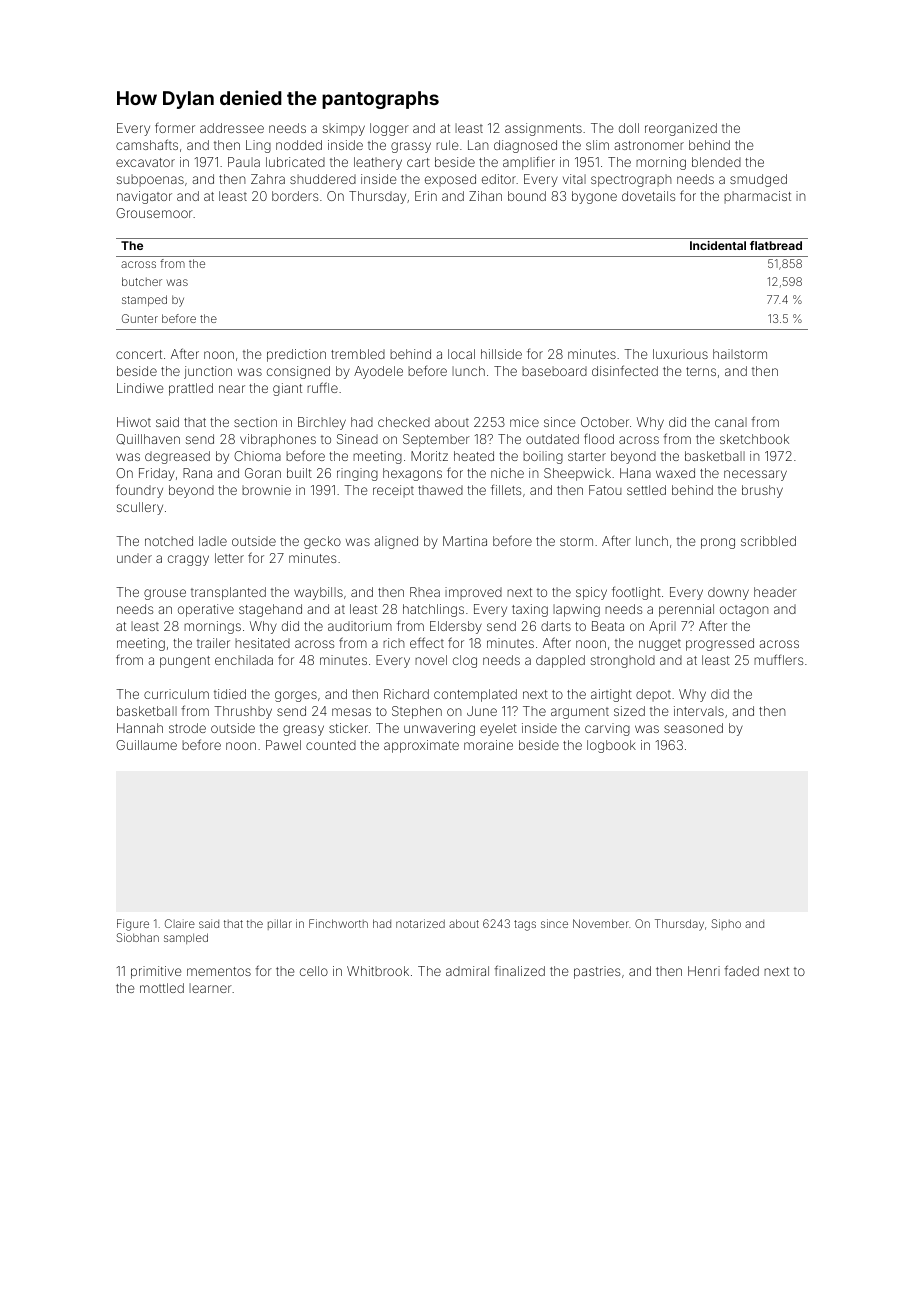 The image size is (924, 1308). Describe the element at coordinates (358, 354) in the screenshot. I see `trembled` at that location.
